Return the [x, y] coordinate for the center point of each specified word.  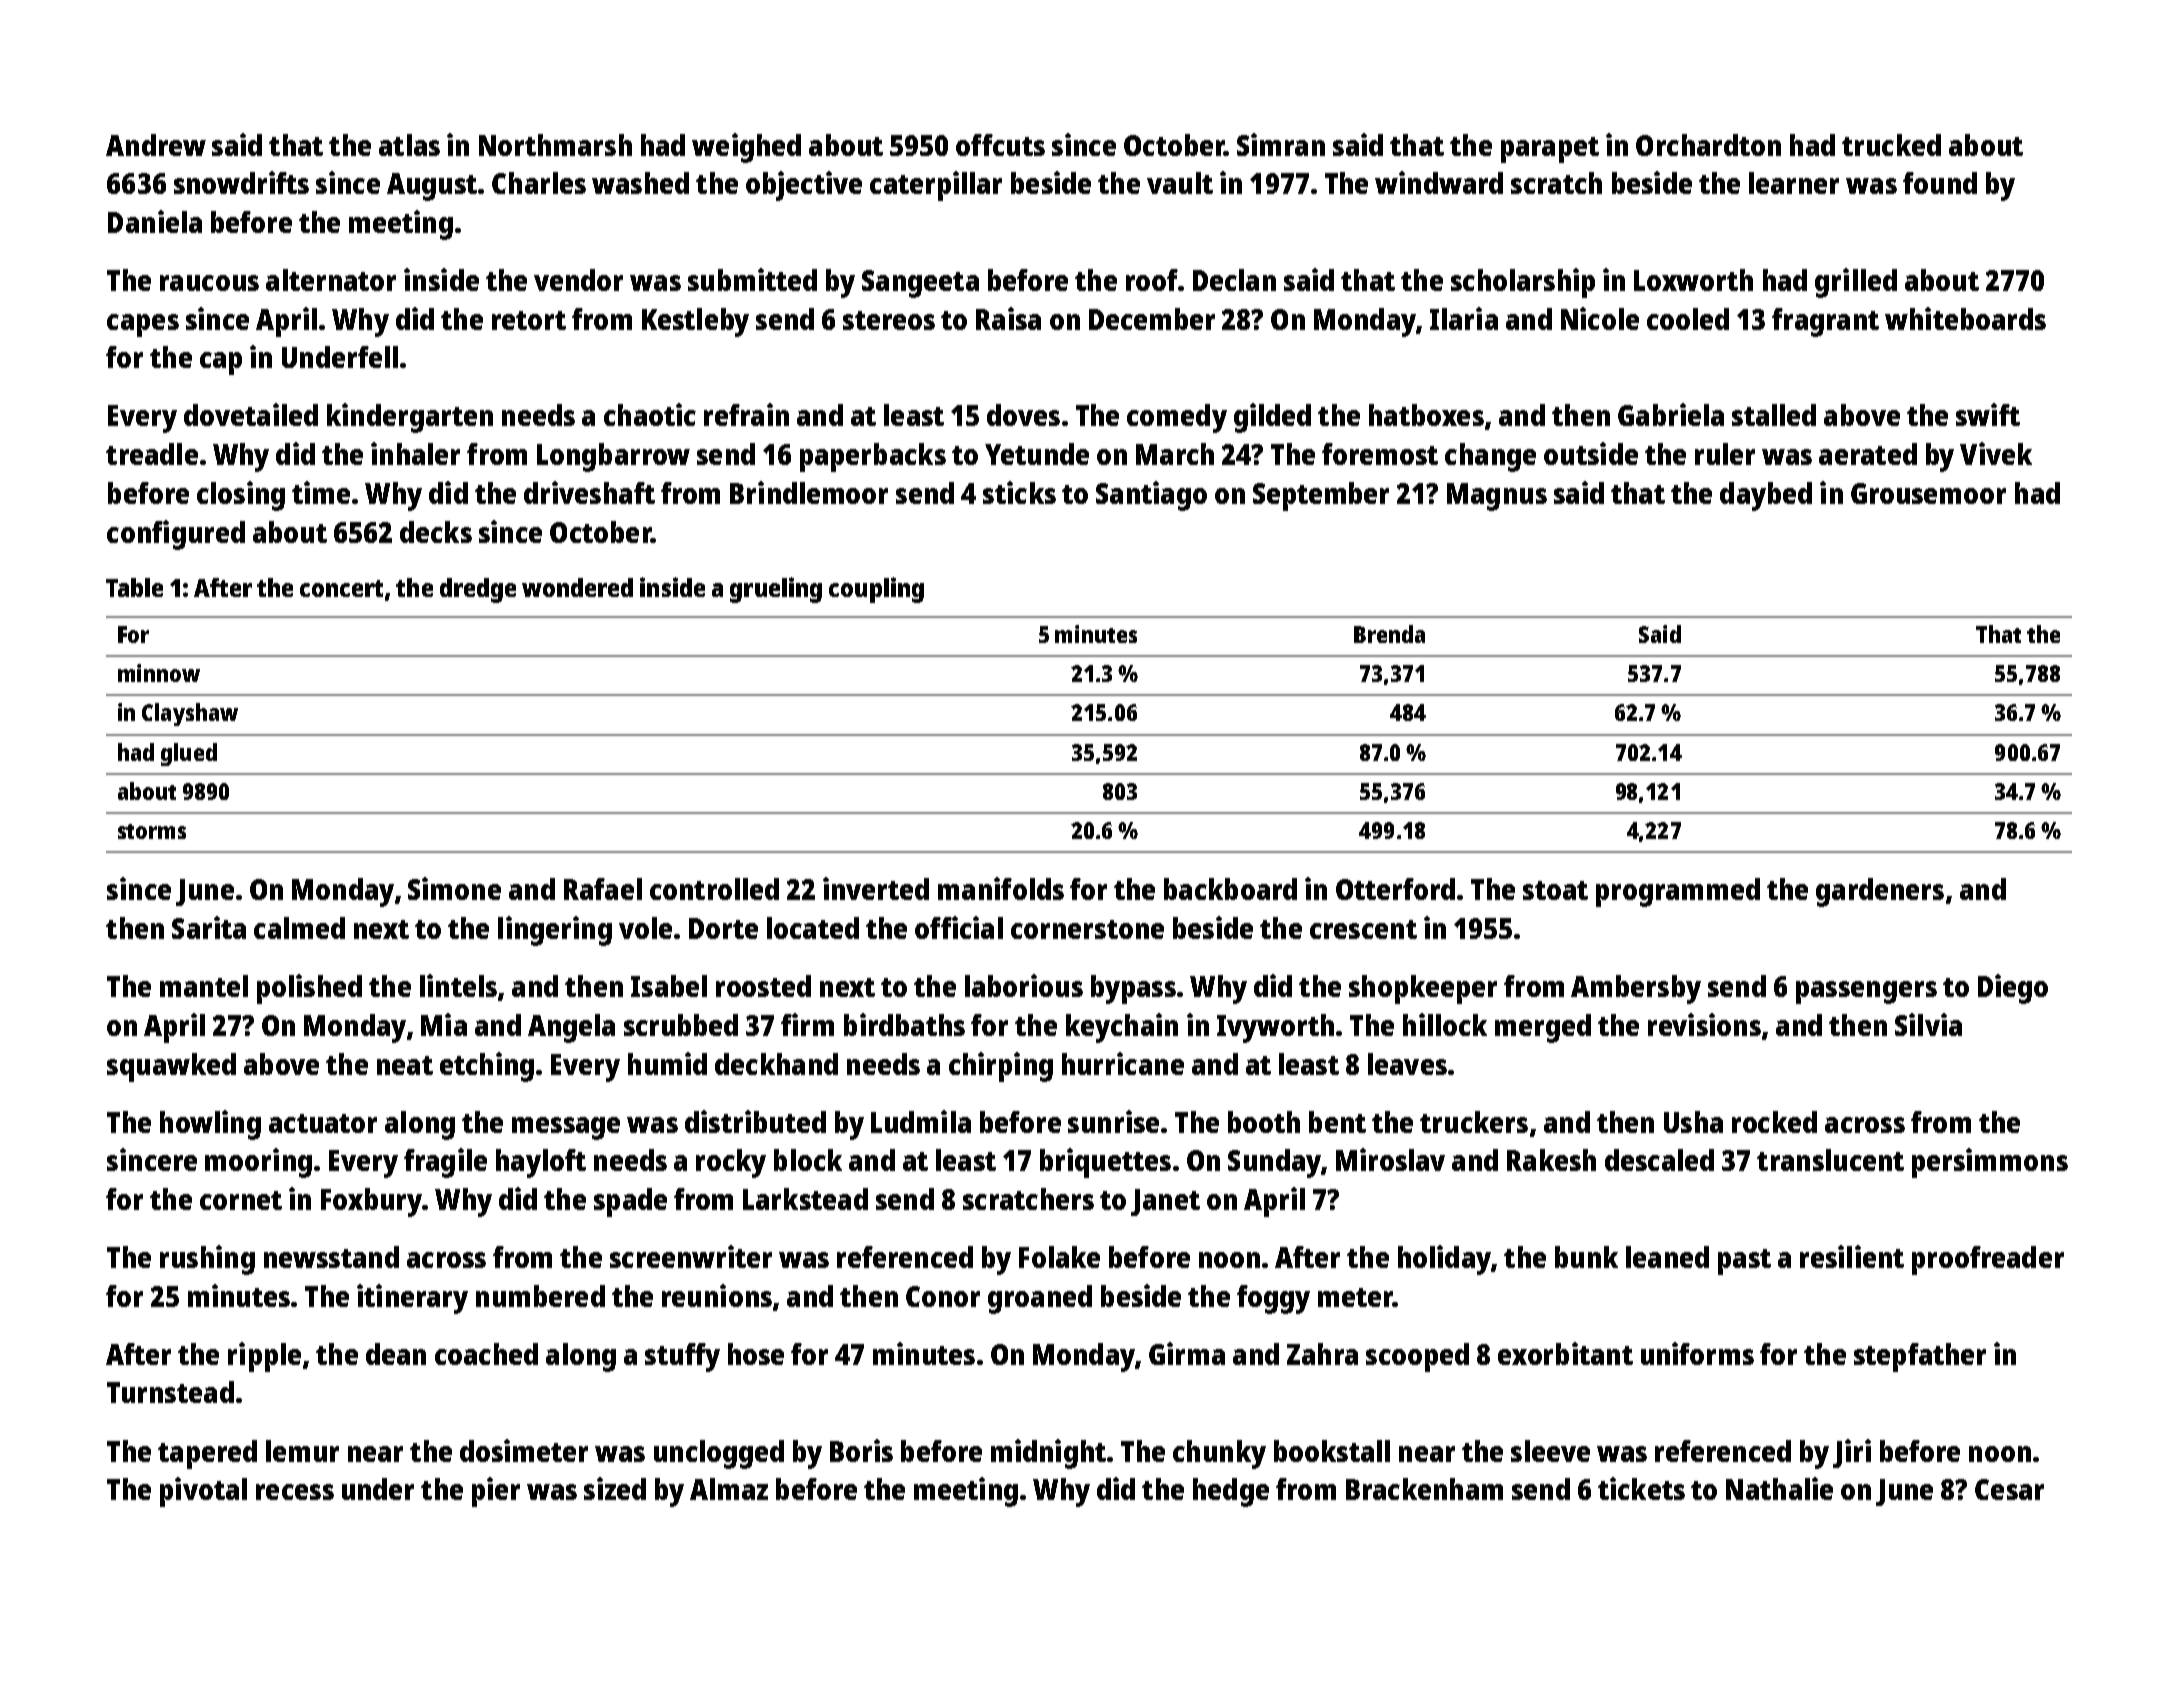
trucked [1891, 145]
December [1152, 319]
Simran [1281, 144]
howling [210, 1125]
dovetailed [251, 414]
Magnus [1497, 497]
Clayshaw [190, 714]
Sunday [1274, 1163]
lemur [302, 1451]
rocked [1774, 1122]
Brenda [1389, 634]
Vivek [1996, 453]
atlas [409, 145]
